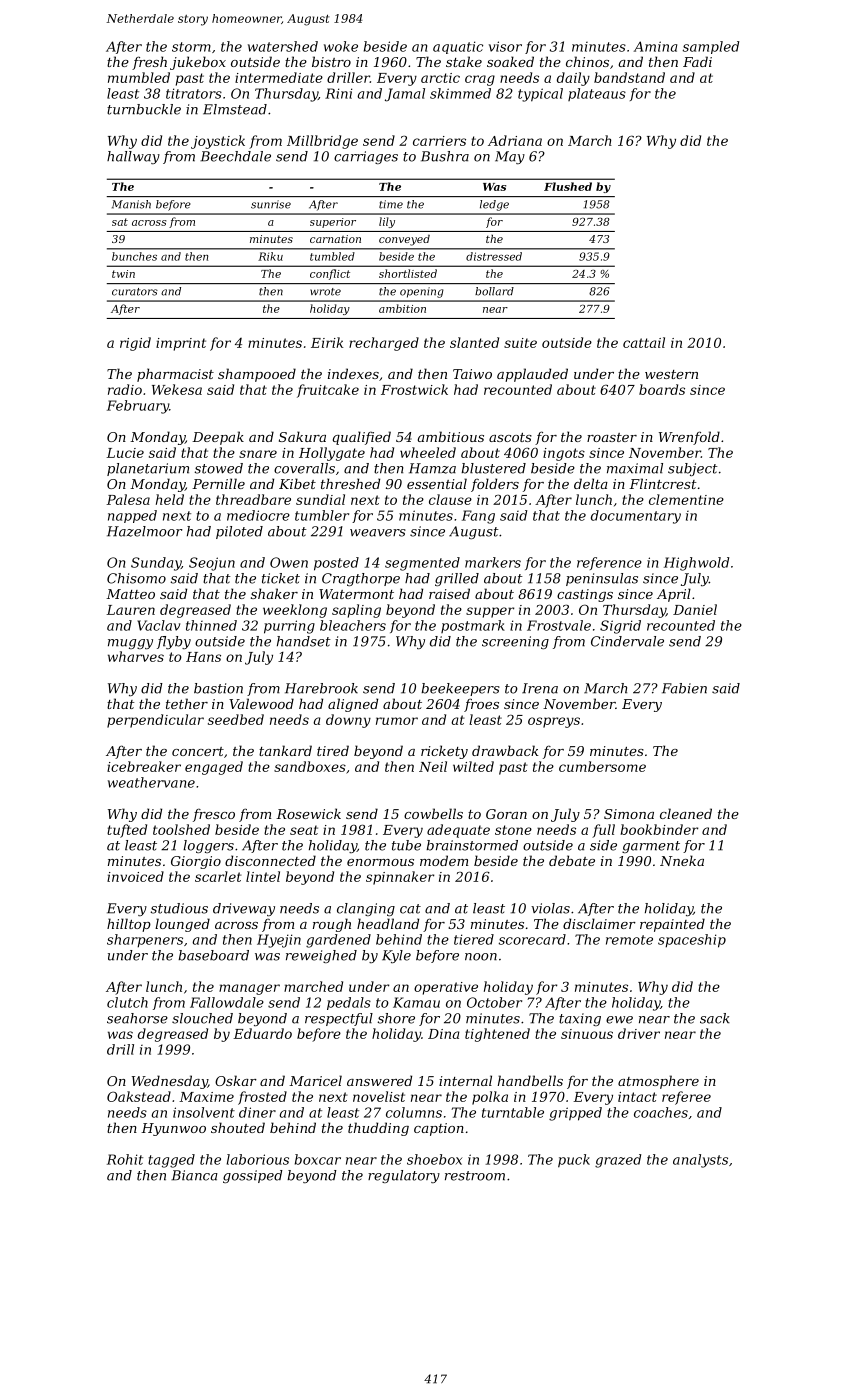  Describe the element at coordinates (696, 564) in the screenshot. I see `Highwold` at that location.
